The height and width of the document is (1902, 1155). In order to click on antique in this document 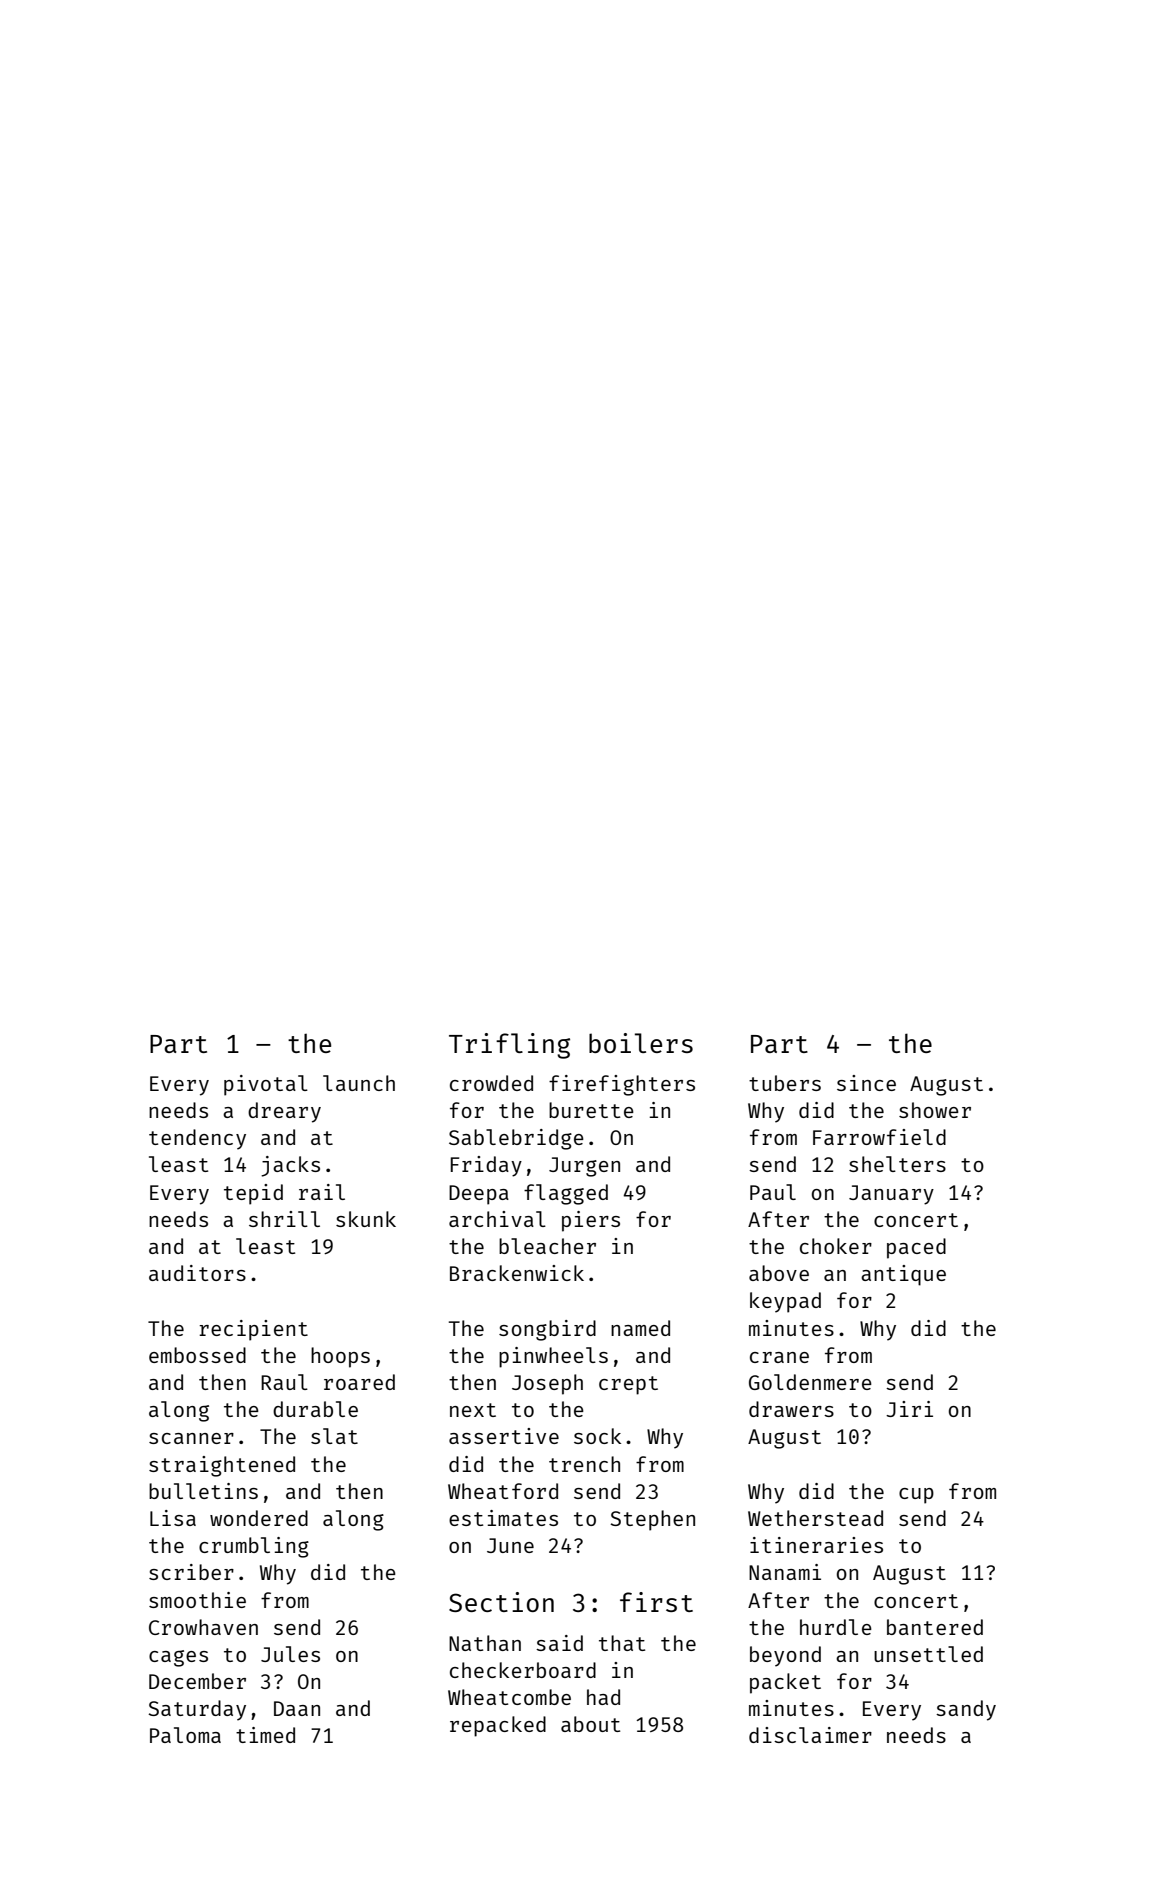, I will do `click(903, 1275)`.
